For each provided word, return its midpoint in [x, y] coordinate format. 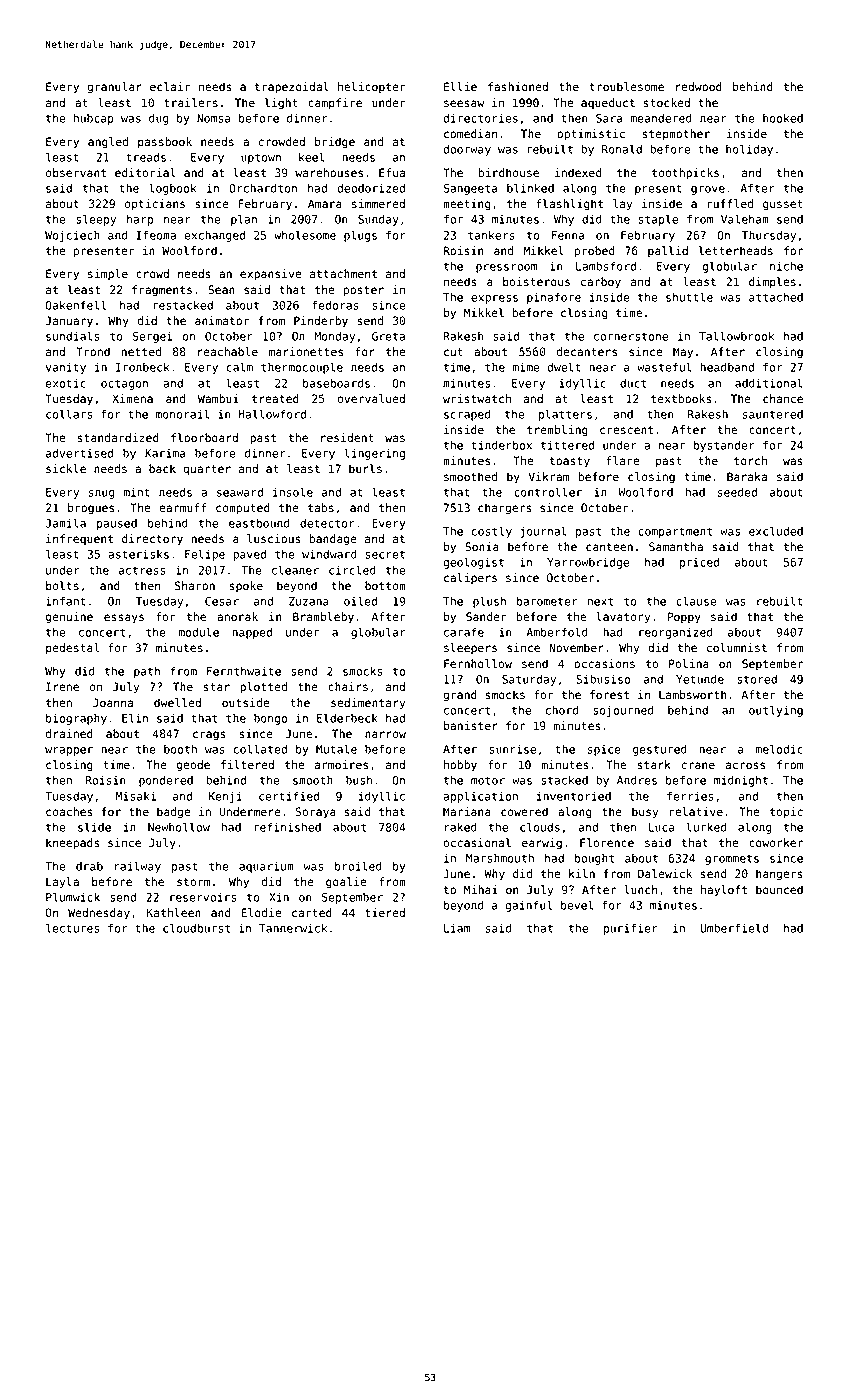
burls [365, 469]
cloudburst [196, 928]
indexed [578, 173]
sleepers [470, 648]
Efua [392, 172]
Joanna [113, 703]
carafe [464, 632]
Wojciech [72, 236]
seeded [737, 492]
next [600, 601]
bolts [62, 586]
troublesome [626, 87]
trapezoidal [292, 88]
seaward [240, 492]
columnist [737, 648]
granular [114, 88]
